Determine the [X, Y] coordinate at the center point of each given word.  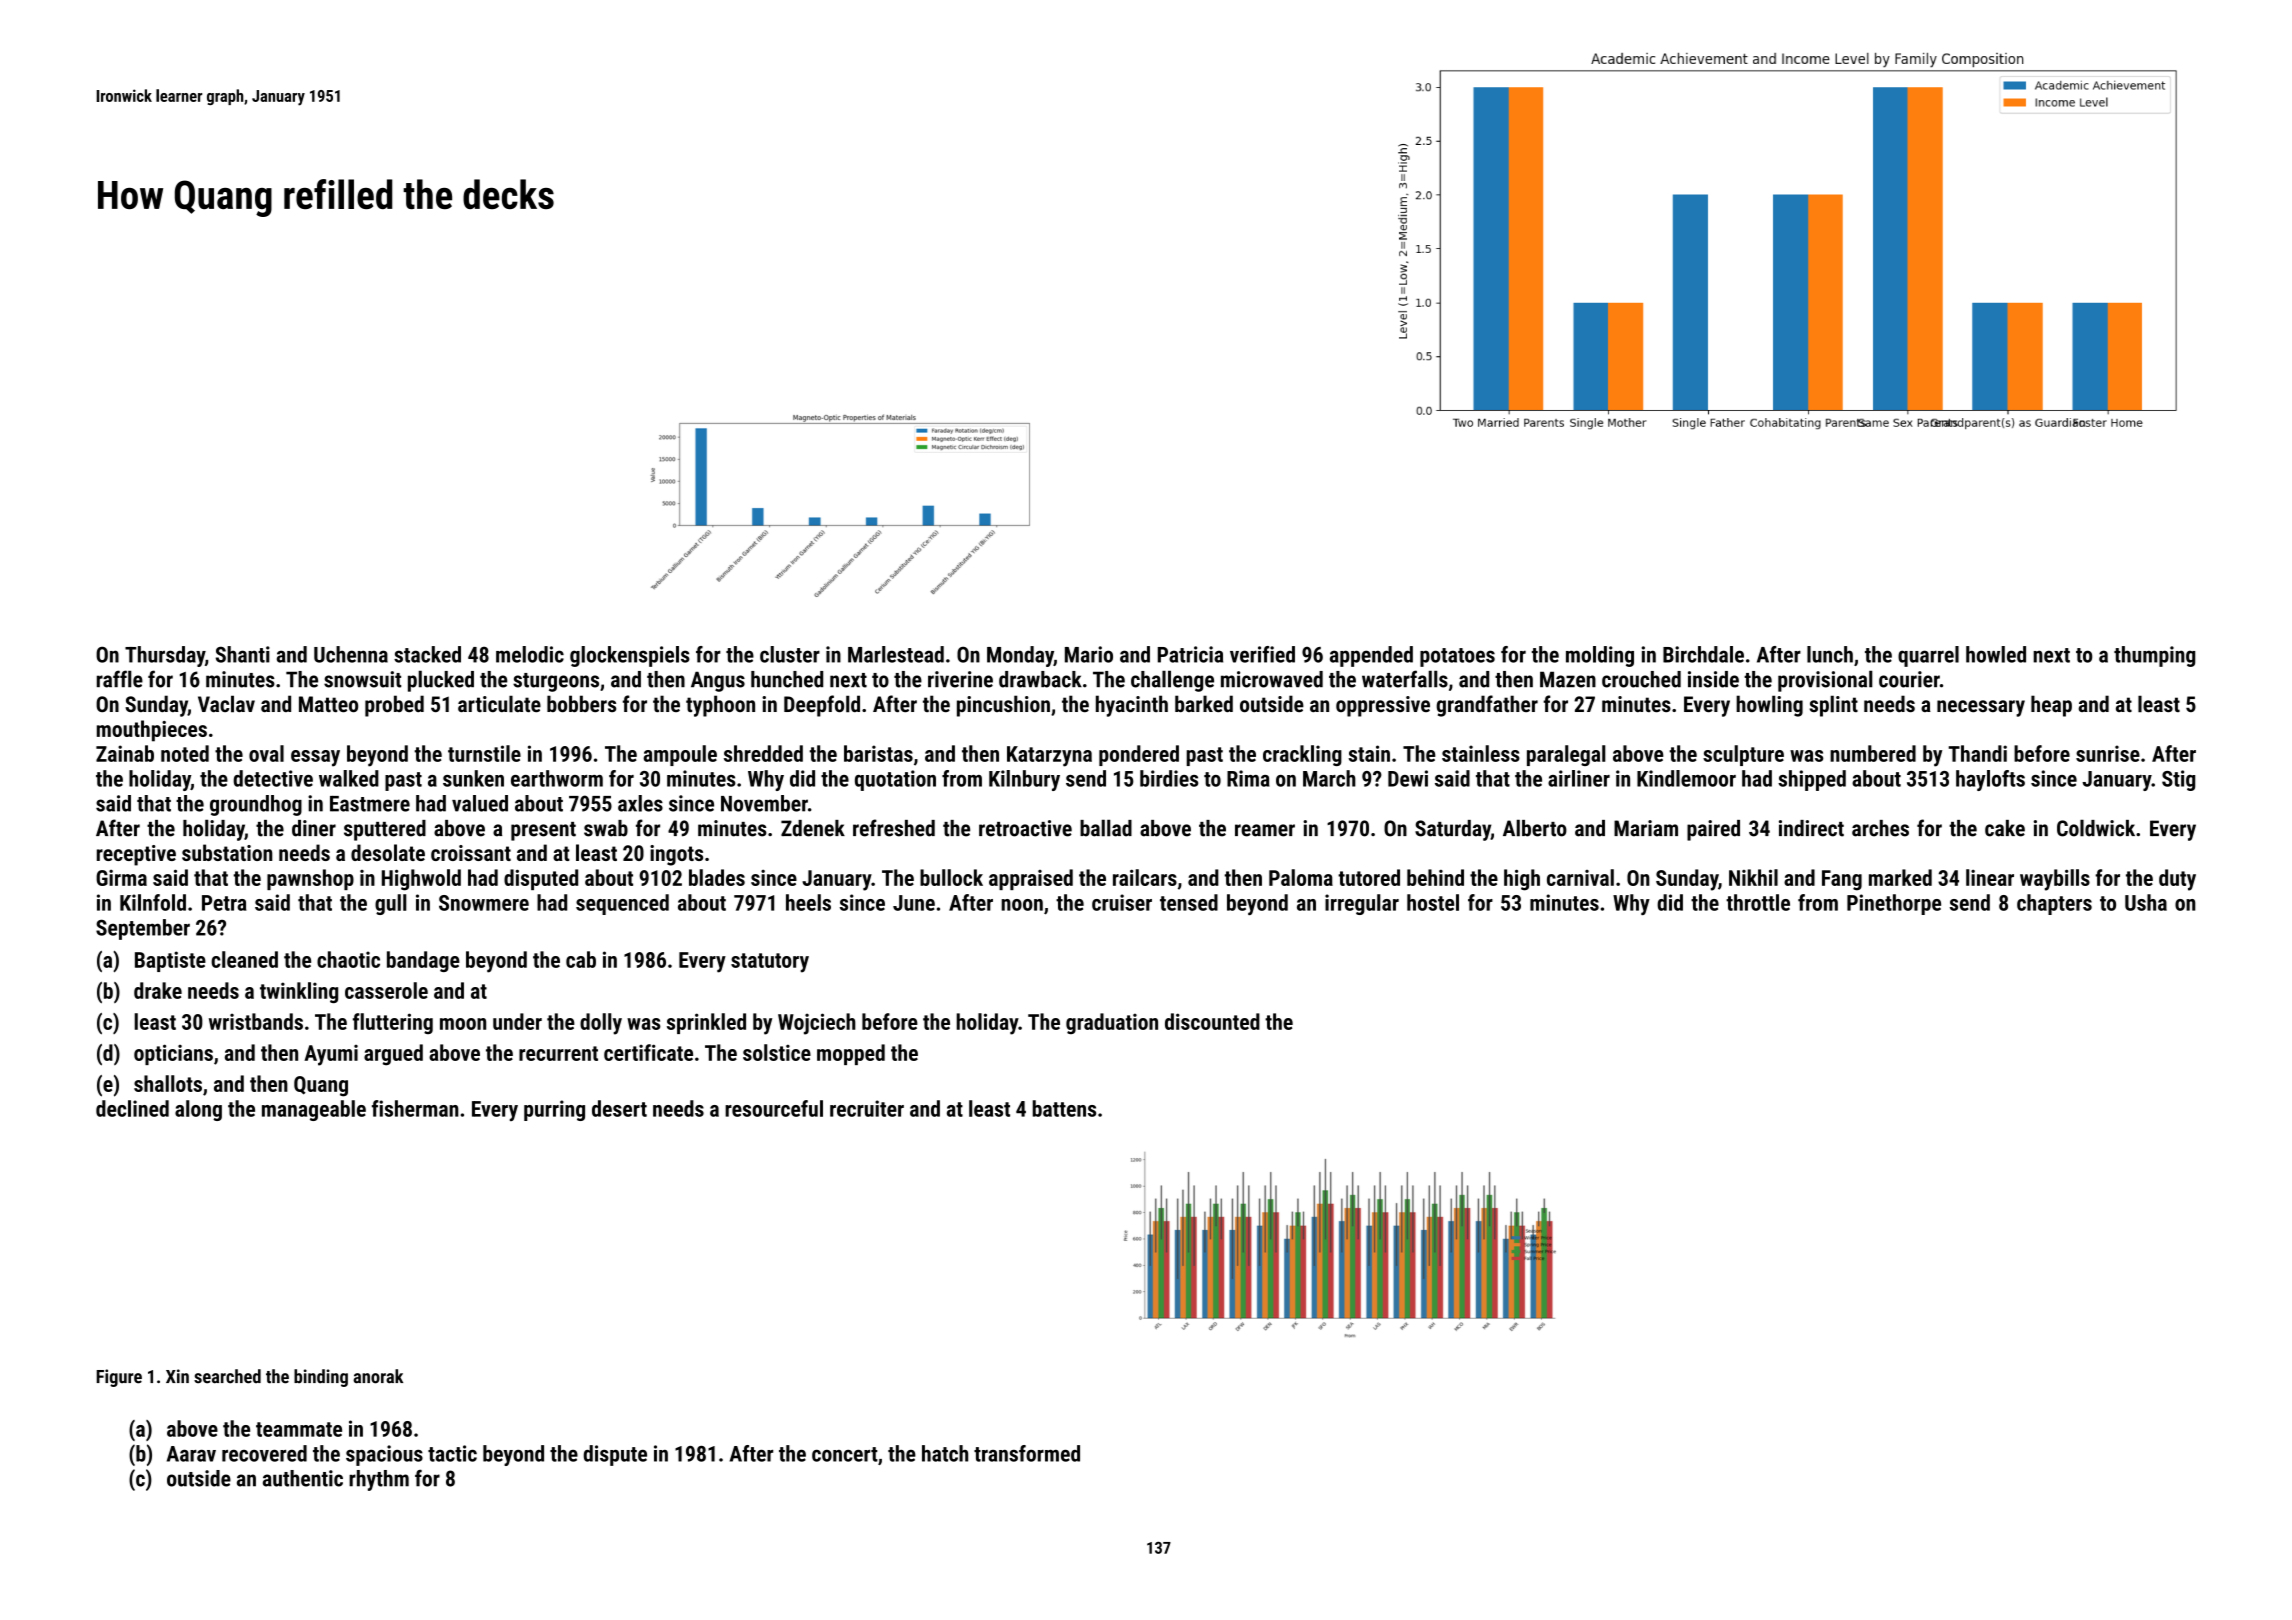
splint [1834, 706]
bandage [423, 961]
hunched [787, 679]
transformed [1027, 1453]
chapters [2054, 904]
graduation [1112, 1023]
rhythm [379, 1480]
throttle [1758, 902]
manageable [314, 1110]
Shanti [243, 654]
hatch [945, 1453]
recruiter [867, 1108]
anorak [378, 1376]
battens [1064, 1108]
